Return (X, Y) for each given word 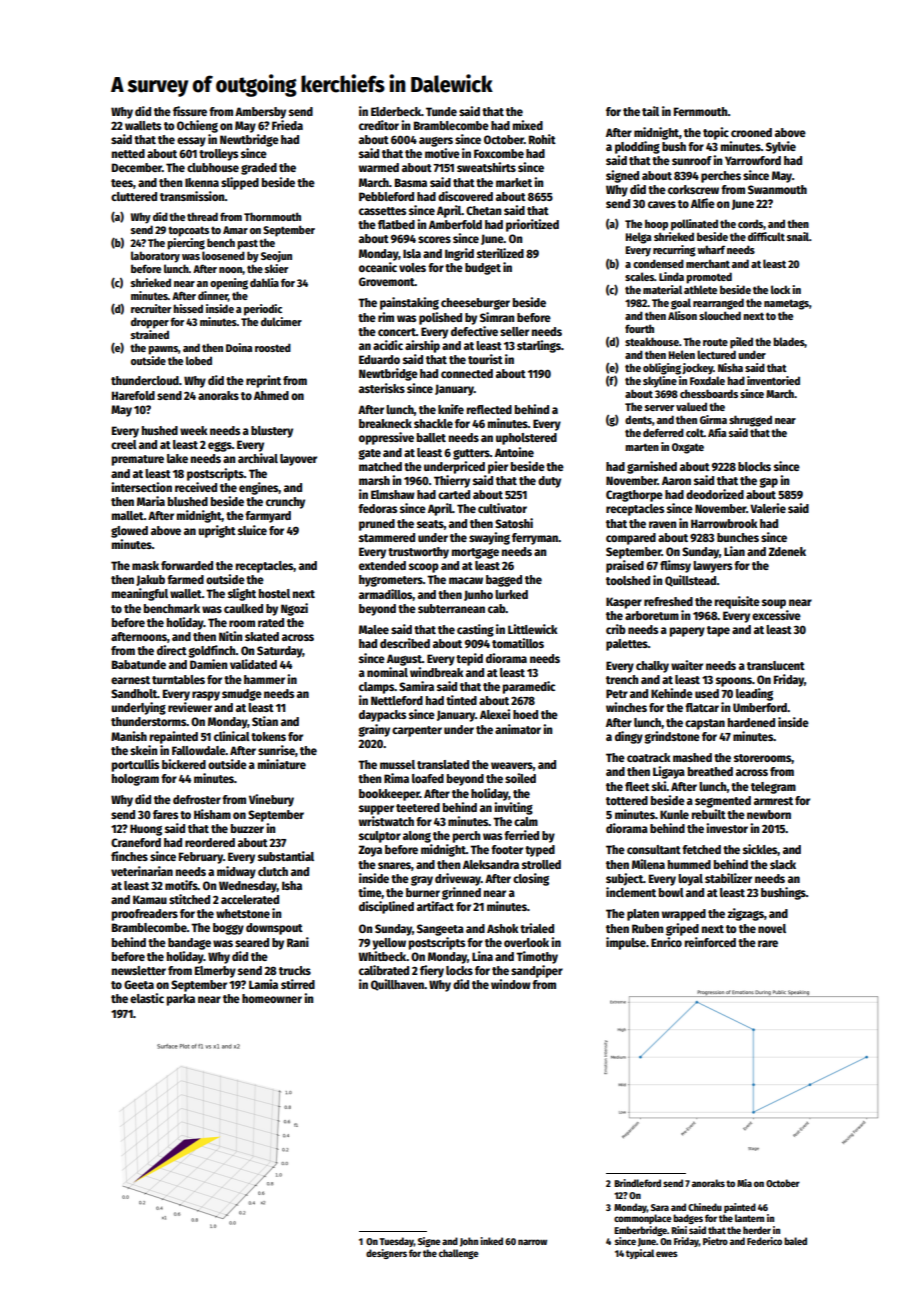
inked (491, 1241)
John (469, 1242)
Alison (682, 315)
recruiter (151, 308)
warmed (379, 167)
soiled (520, 778)
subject (624, 879)
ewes (667, 1254)
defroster (197, 799)
